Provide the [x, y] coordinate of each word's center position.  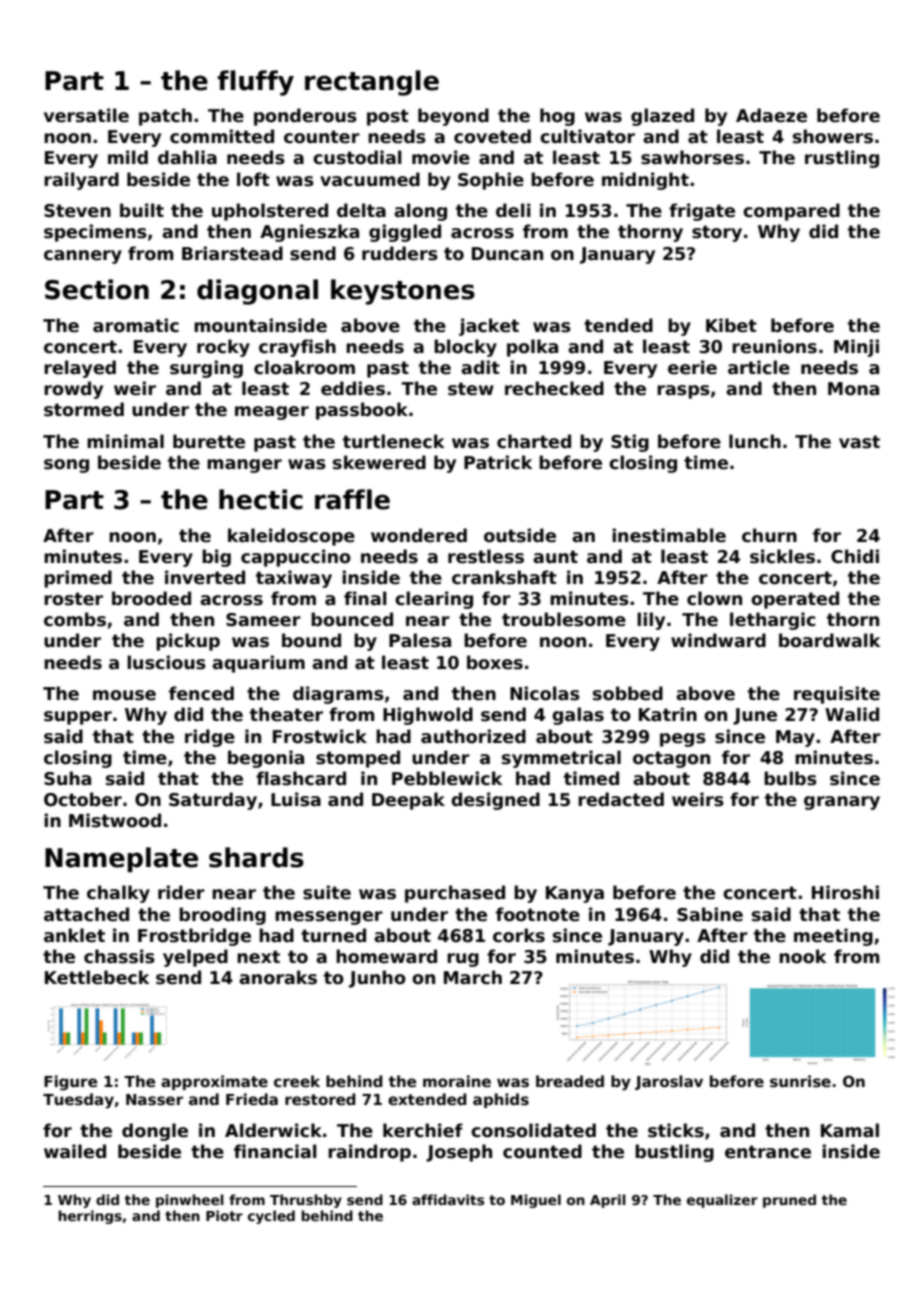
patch [165, 117]
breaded [570, 1081]
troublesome [564, 619]
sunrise [800, 1081]
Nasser [154, 1099]
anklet [74, 935]
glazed [662, 117]
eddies [353, 388]
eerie [692, 367]
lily [651, 621]
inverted [205, 577]
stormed [84, 409]
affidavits [448, 1199]
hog [557, 117]
